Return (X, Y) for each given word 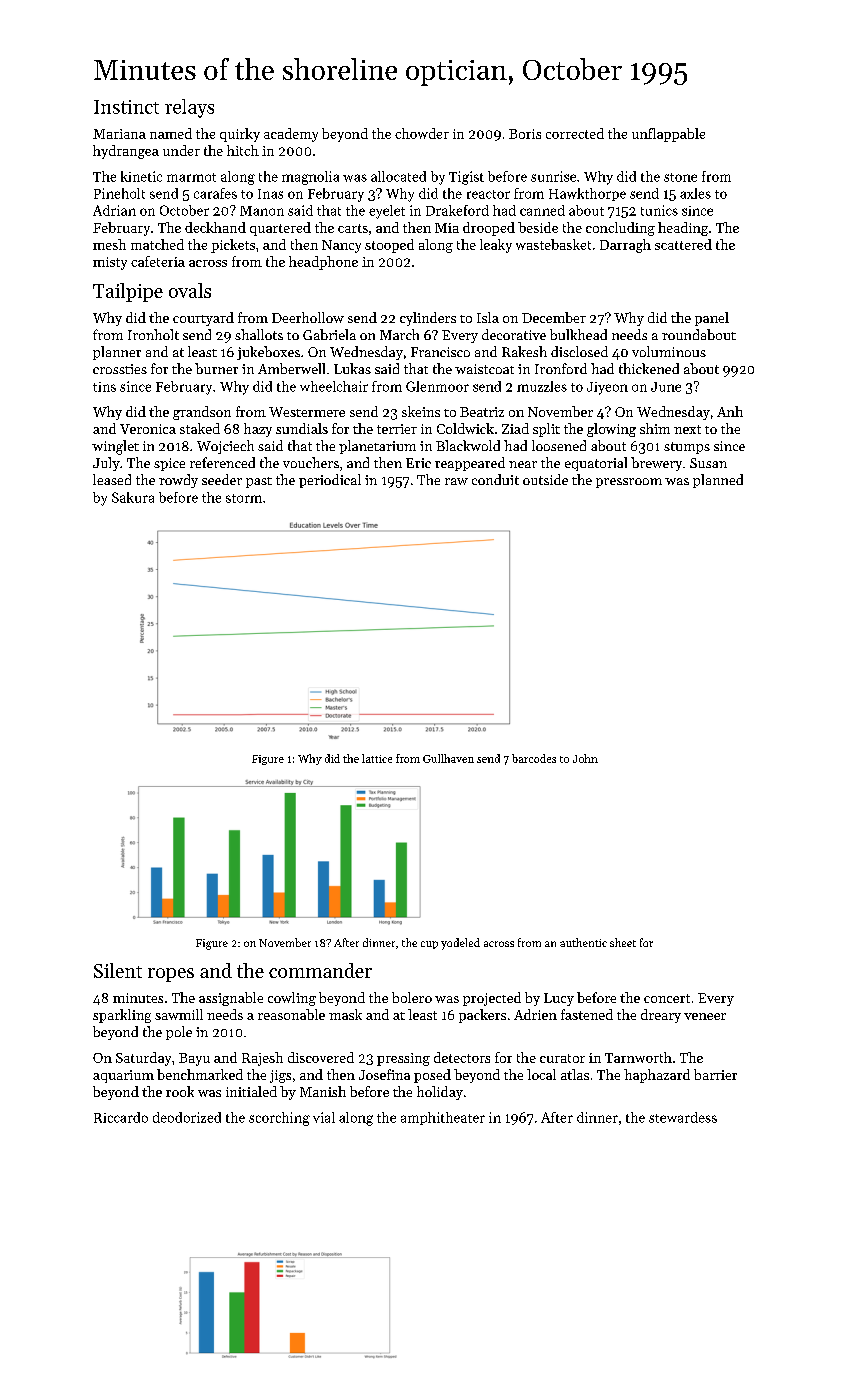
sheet (623, 942)
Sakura (133, 497)
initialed (251, 1091)
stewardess (683, 1117)
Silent (118, 970)
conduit (495, 479)
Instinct (126, 107)
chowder (422, 133)
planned (718, 481)
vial (324, 1117)
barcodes (534, 758)
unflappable (668, 135)
